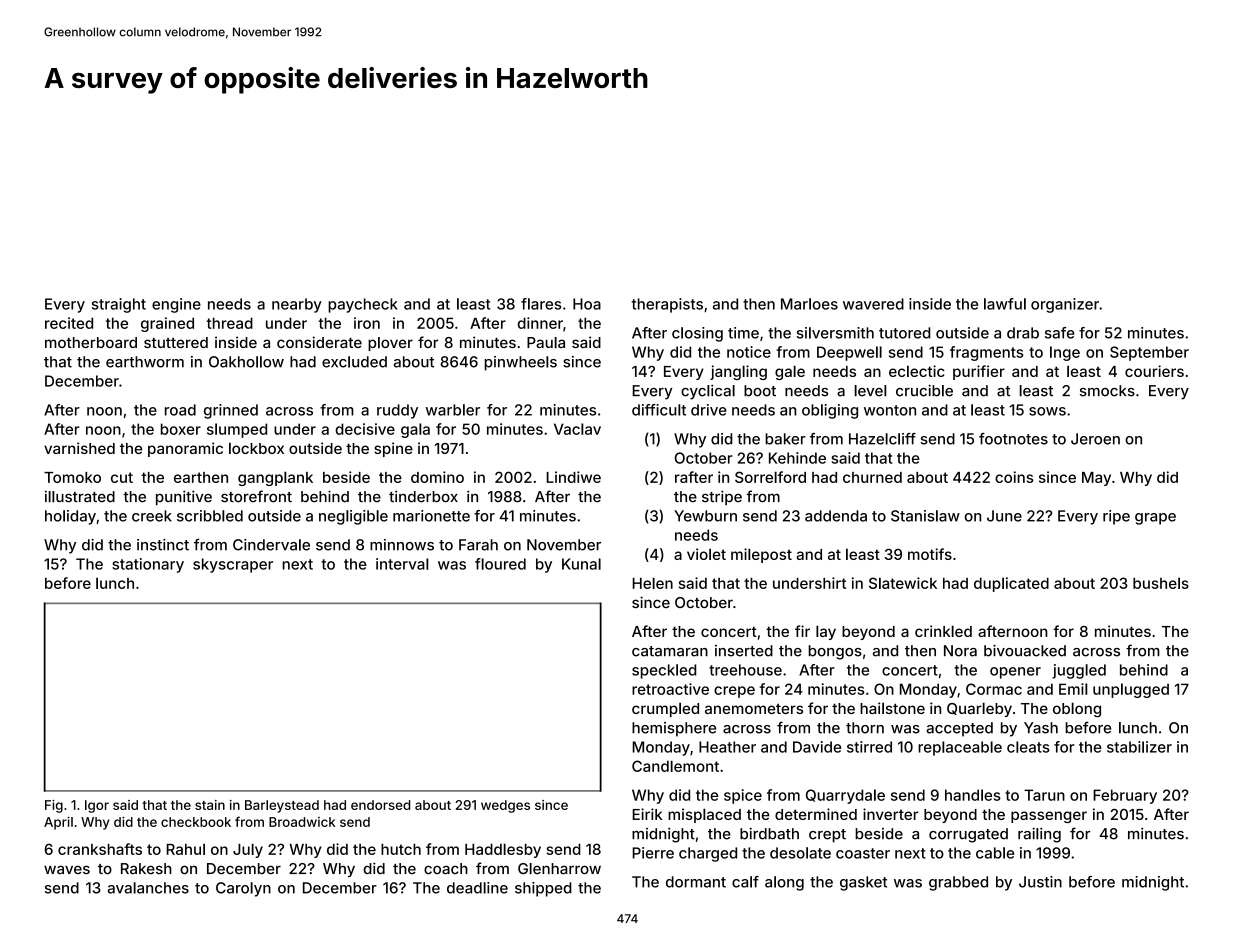 The height and width of the page is (952, 1233). Describe the element at coordinates (973, 795) in the page. I see `handles` at that location.
